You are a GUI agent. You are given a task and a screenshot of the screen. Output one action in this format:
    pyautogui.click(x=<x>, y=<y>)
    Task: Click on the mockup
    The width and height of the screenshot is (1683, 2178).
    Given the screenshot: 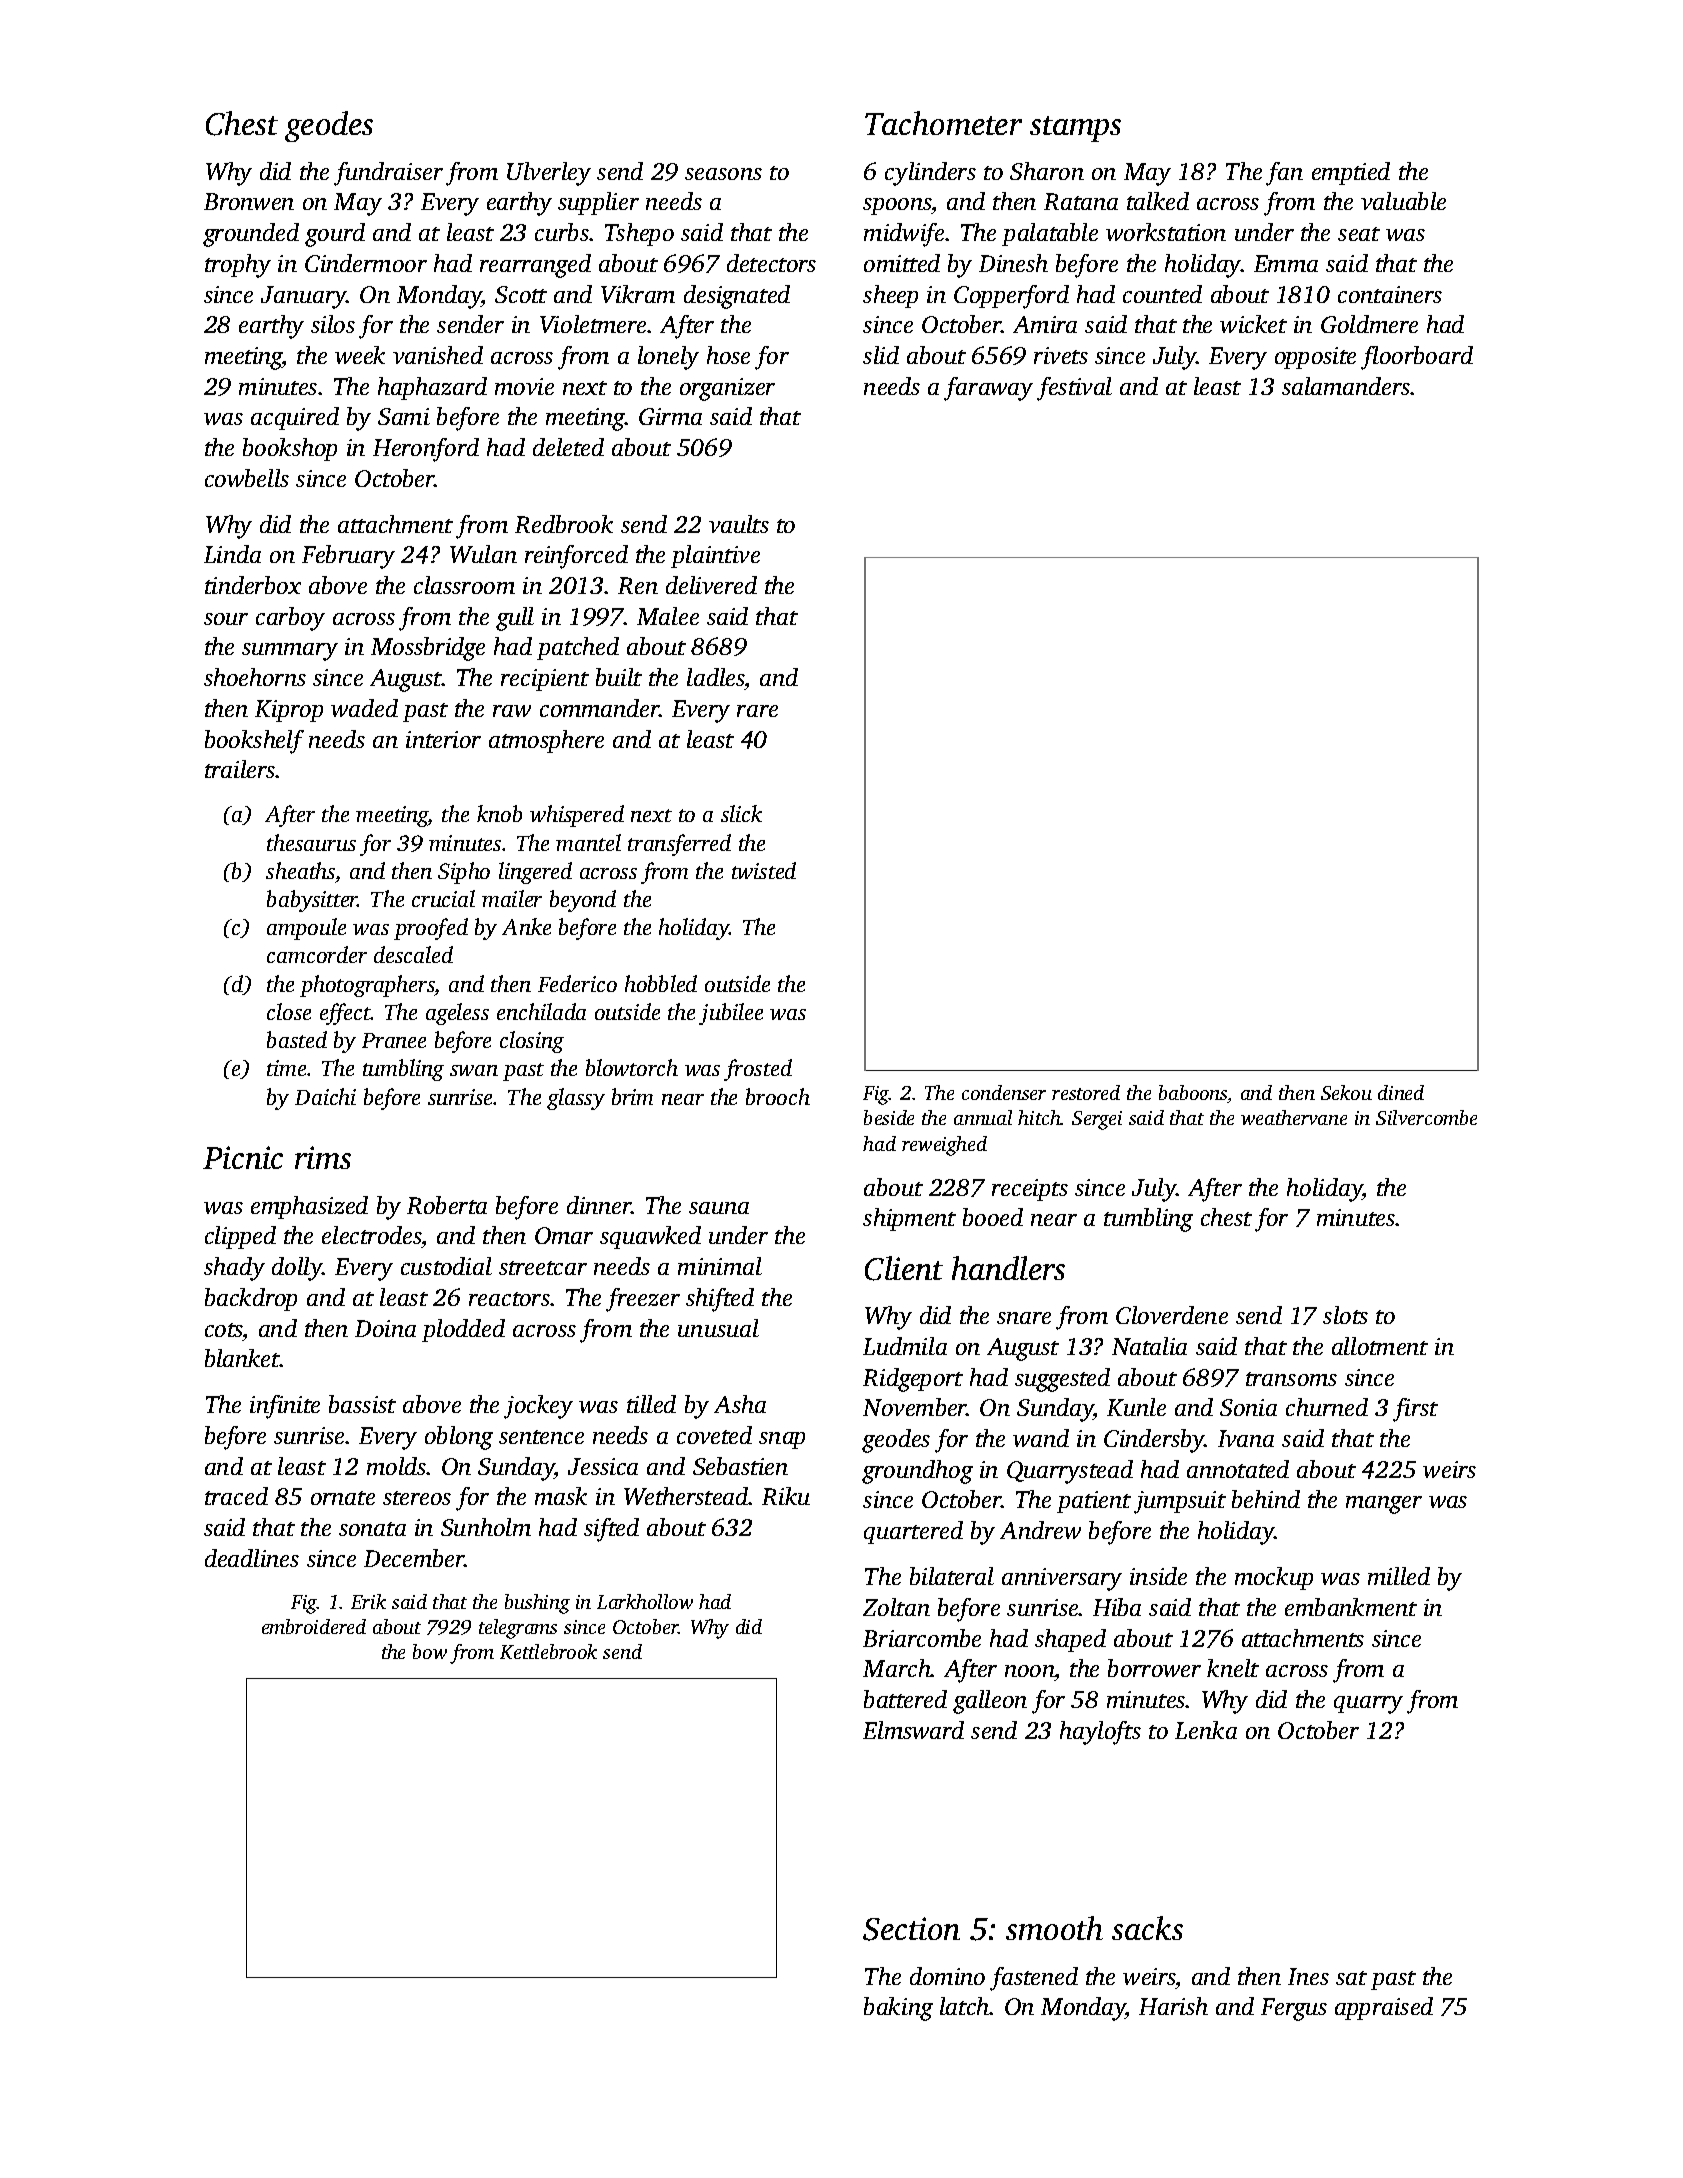 What is the action you would take?
    pyautogui.click(x=1274, y=1578)
